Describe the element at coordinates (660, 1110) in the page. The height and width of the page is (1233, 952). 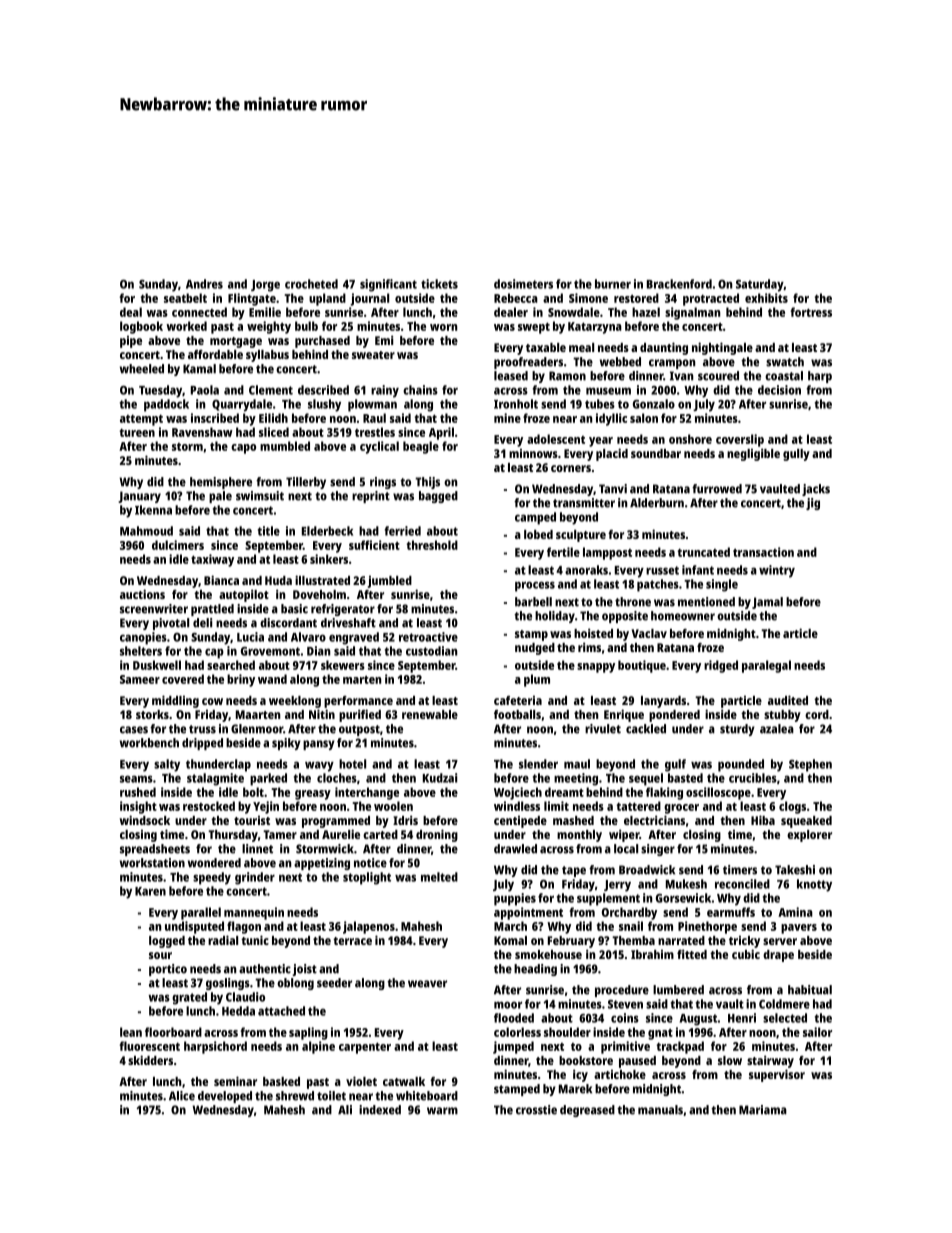
I see `manuals` at that location.
